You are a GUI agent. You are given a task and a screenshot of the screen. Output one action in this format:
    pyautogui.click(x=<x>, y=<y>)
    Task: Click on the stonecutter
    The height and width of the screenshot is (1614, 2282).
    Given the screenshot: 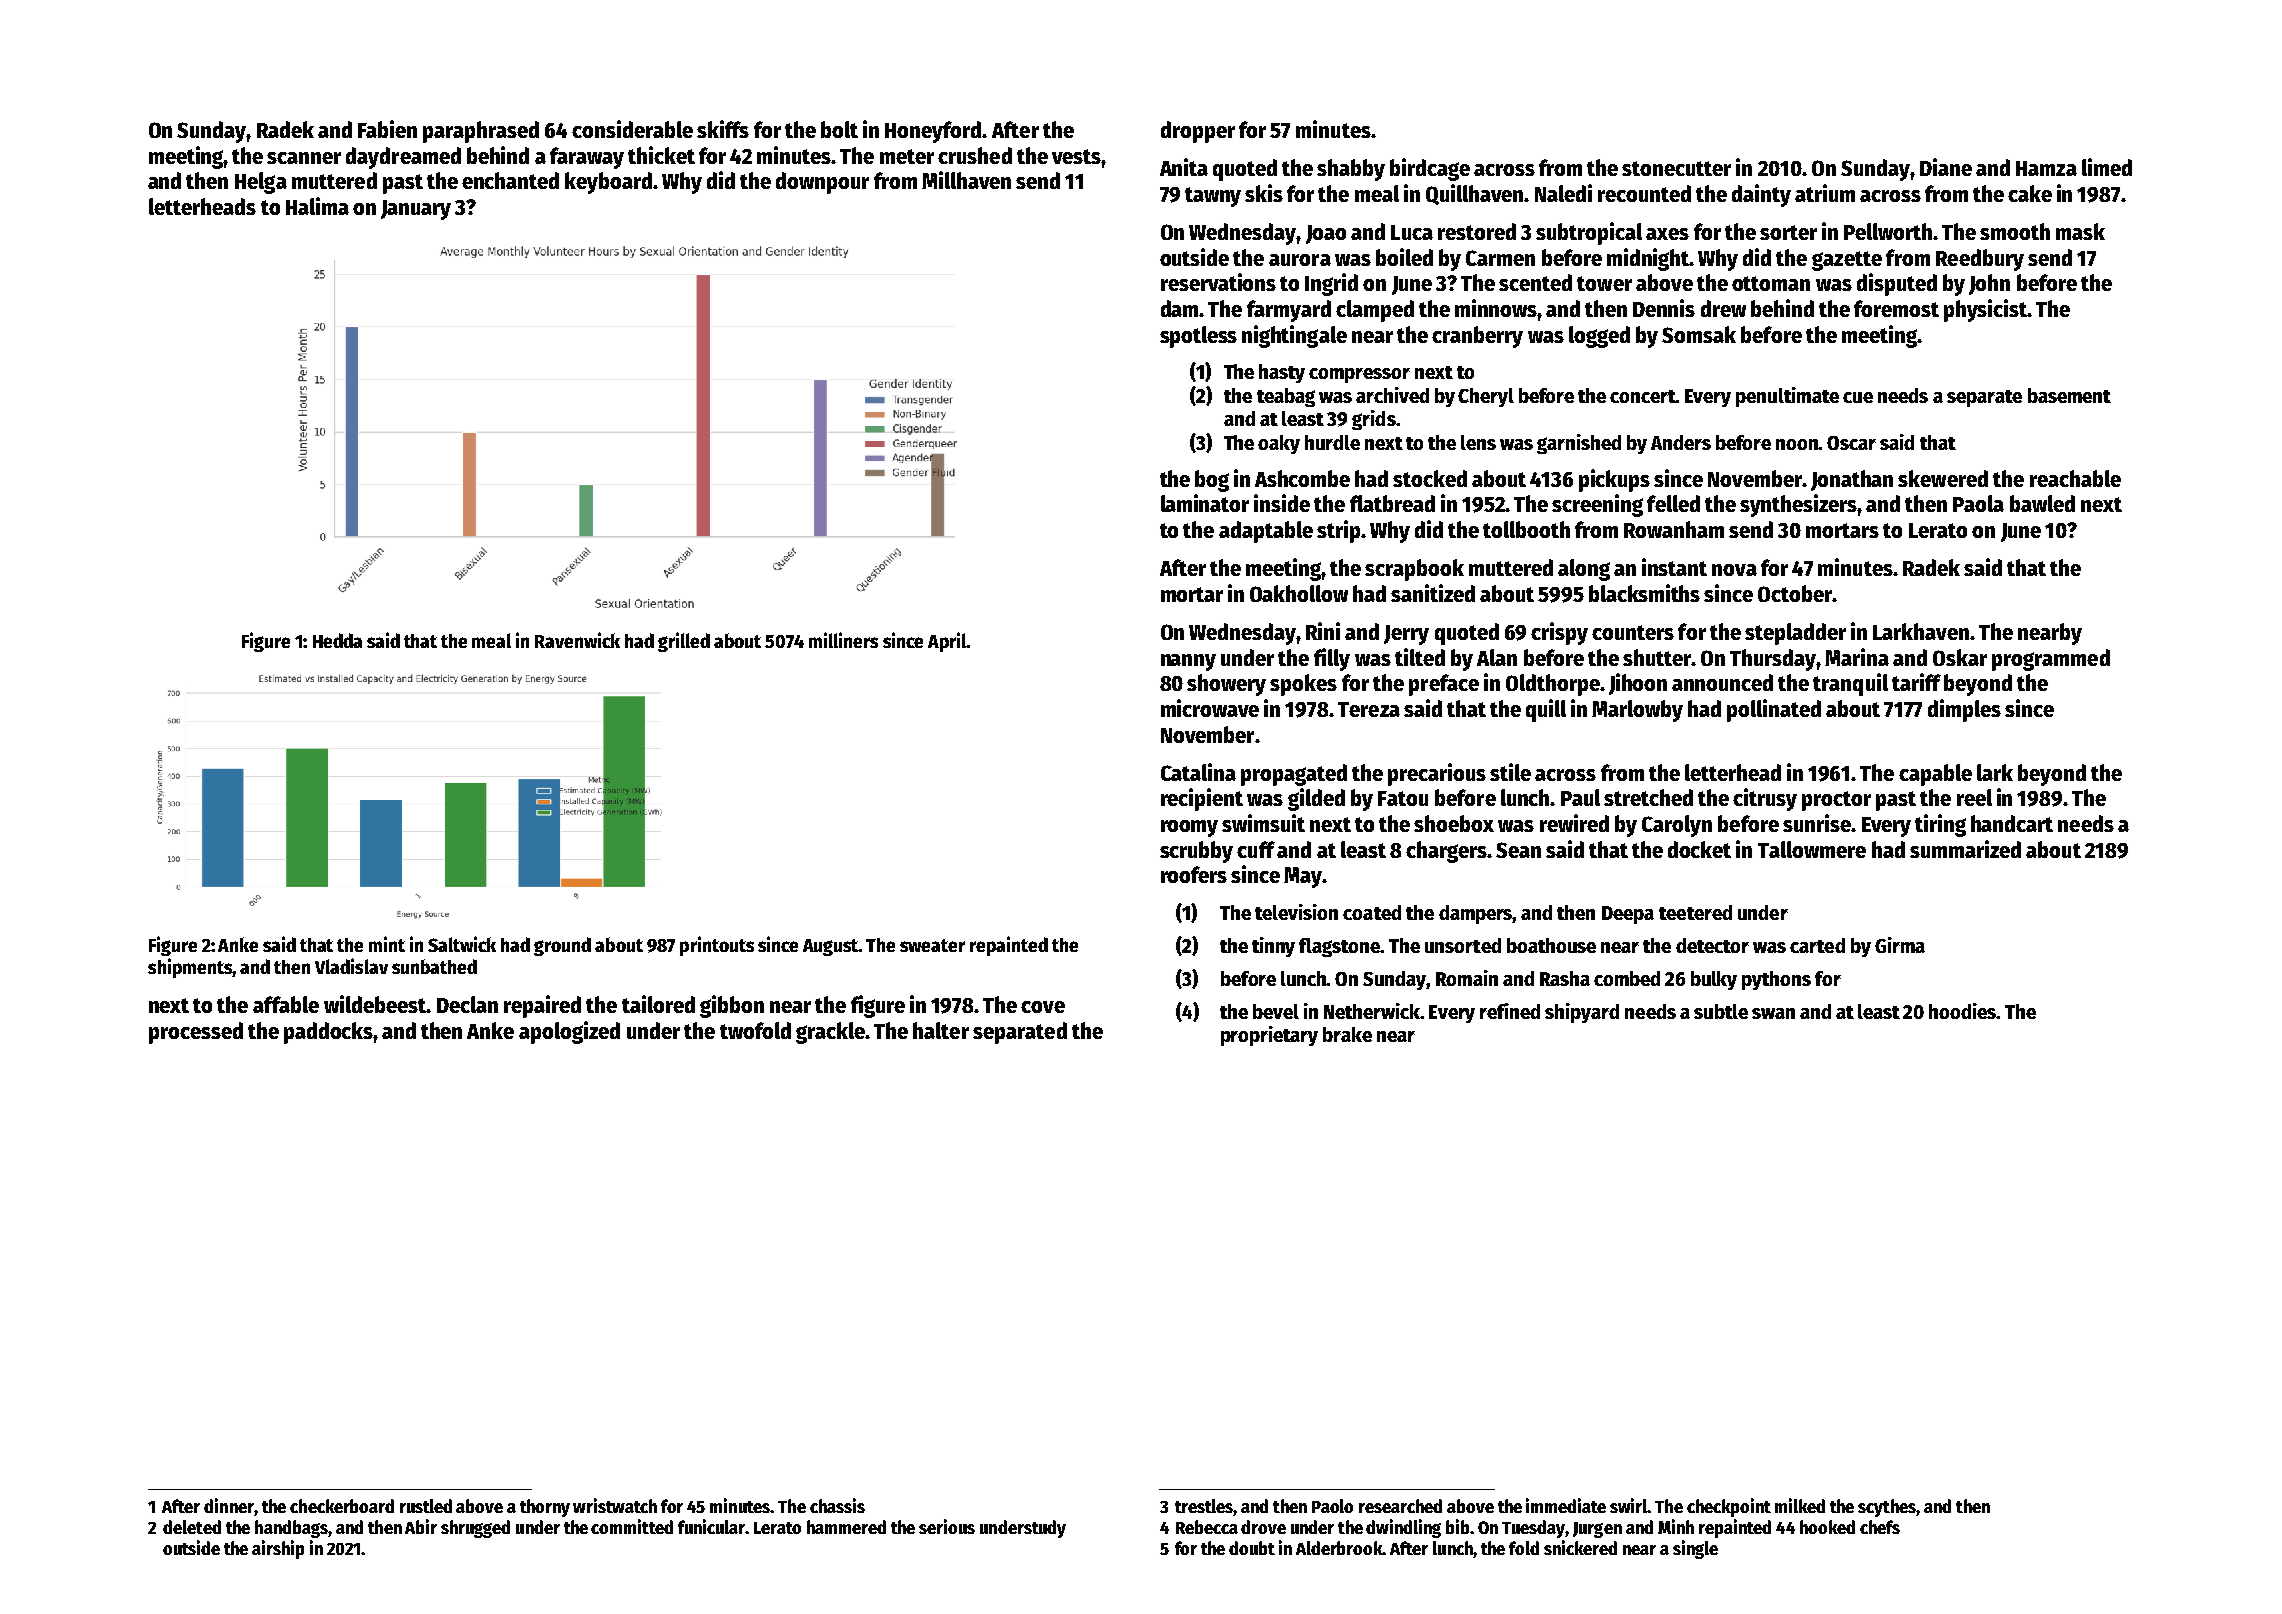 What is the action you would take?
    pyautogui.click(x=1676, y=168)
